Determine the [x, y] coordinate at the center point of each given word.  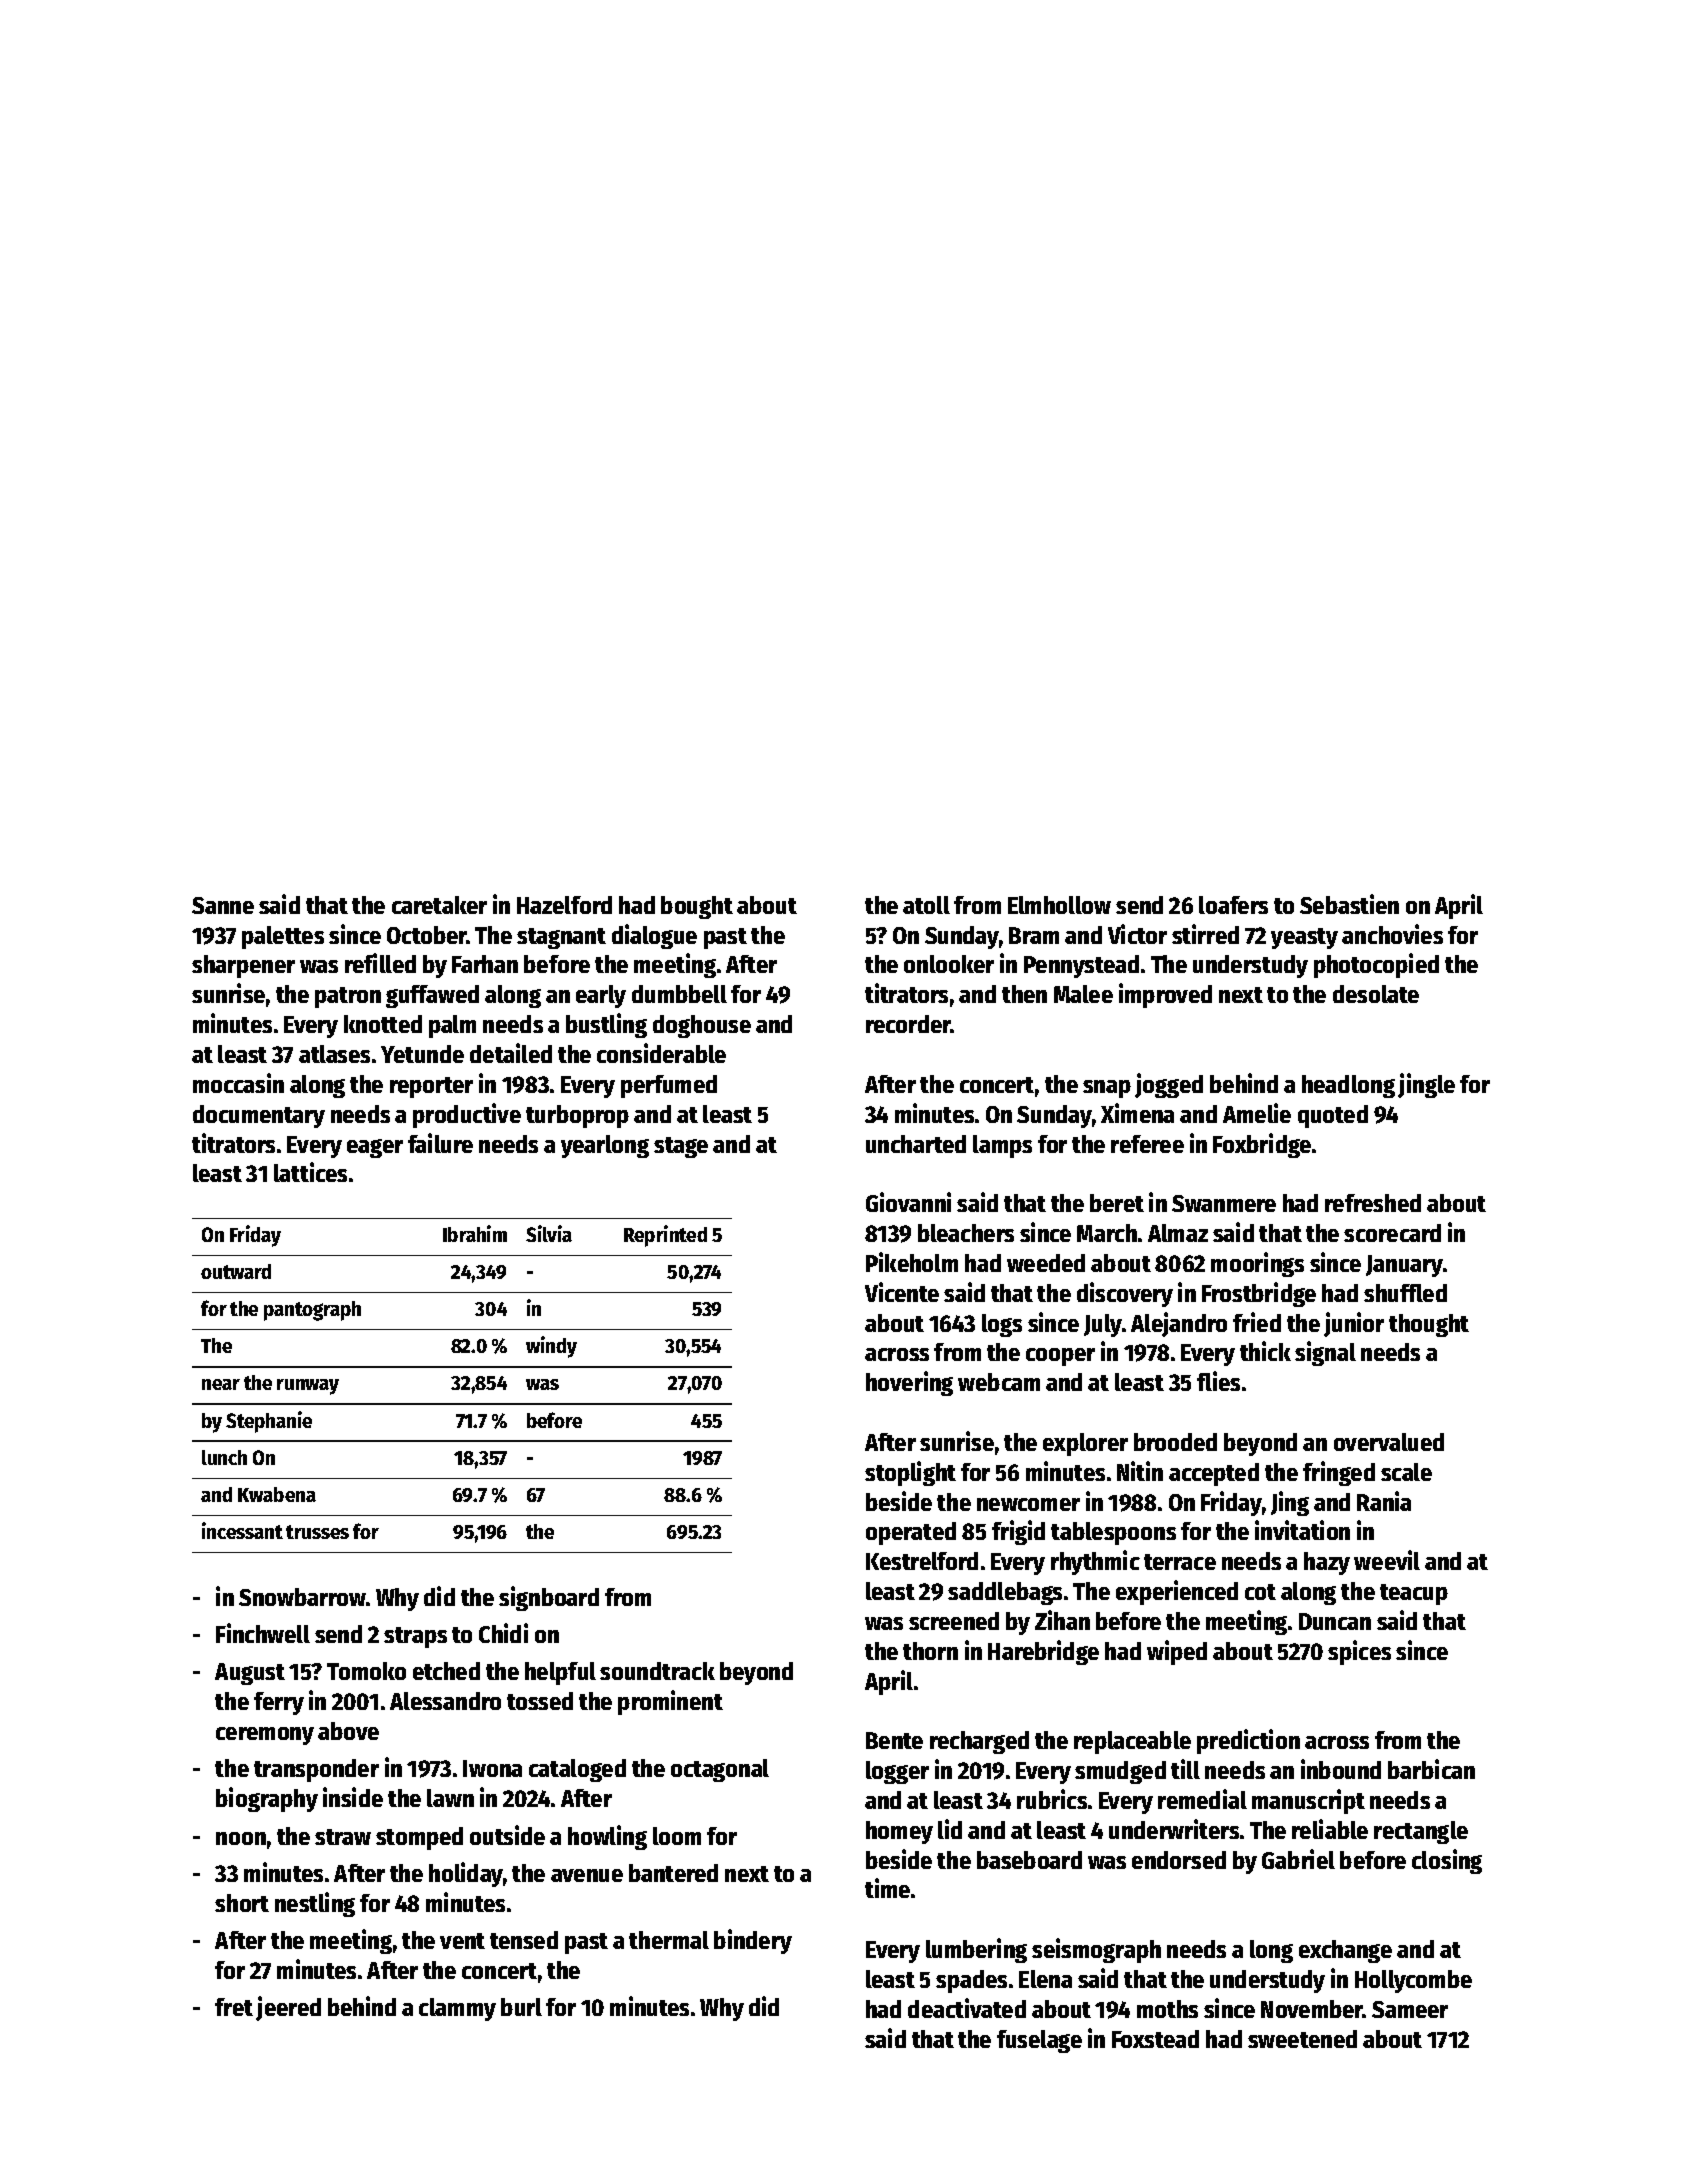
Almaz [1178, 1233]
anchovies [1392, 934]
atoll [926, 905]
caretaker [439, 905]
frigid [1018, 1532]
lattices [310, 1172]
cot [1260, 1592]
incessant [242, 1530]
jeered [288, 2008]
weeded [1046, 1263]
